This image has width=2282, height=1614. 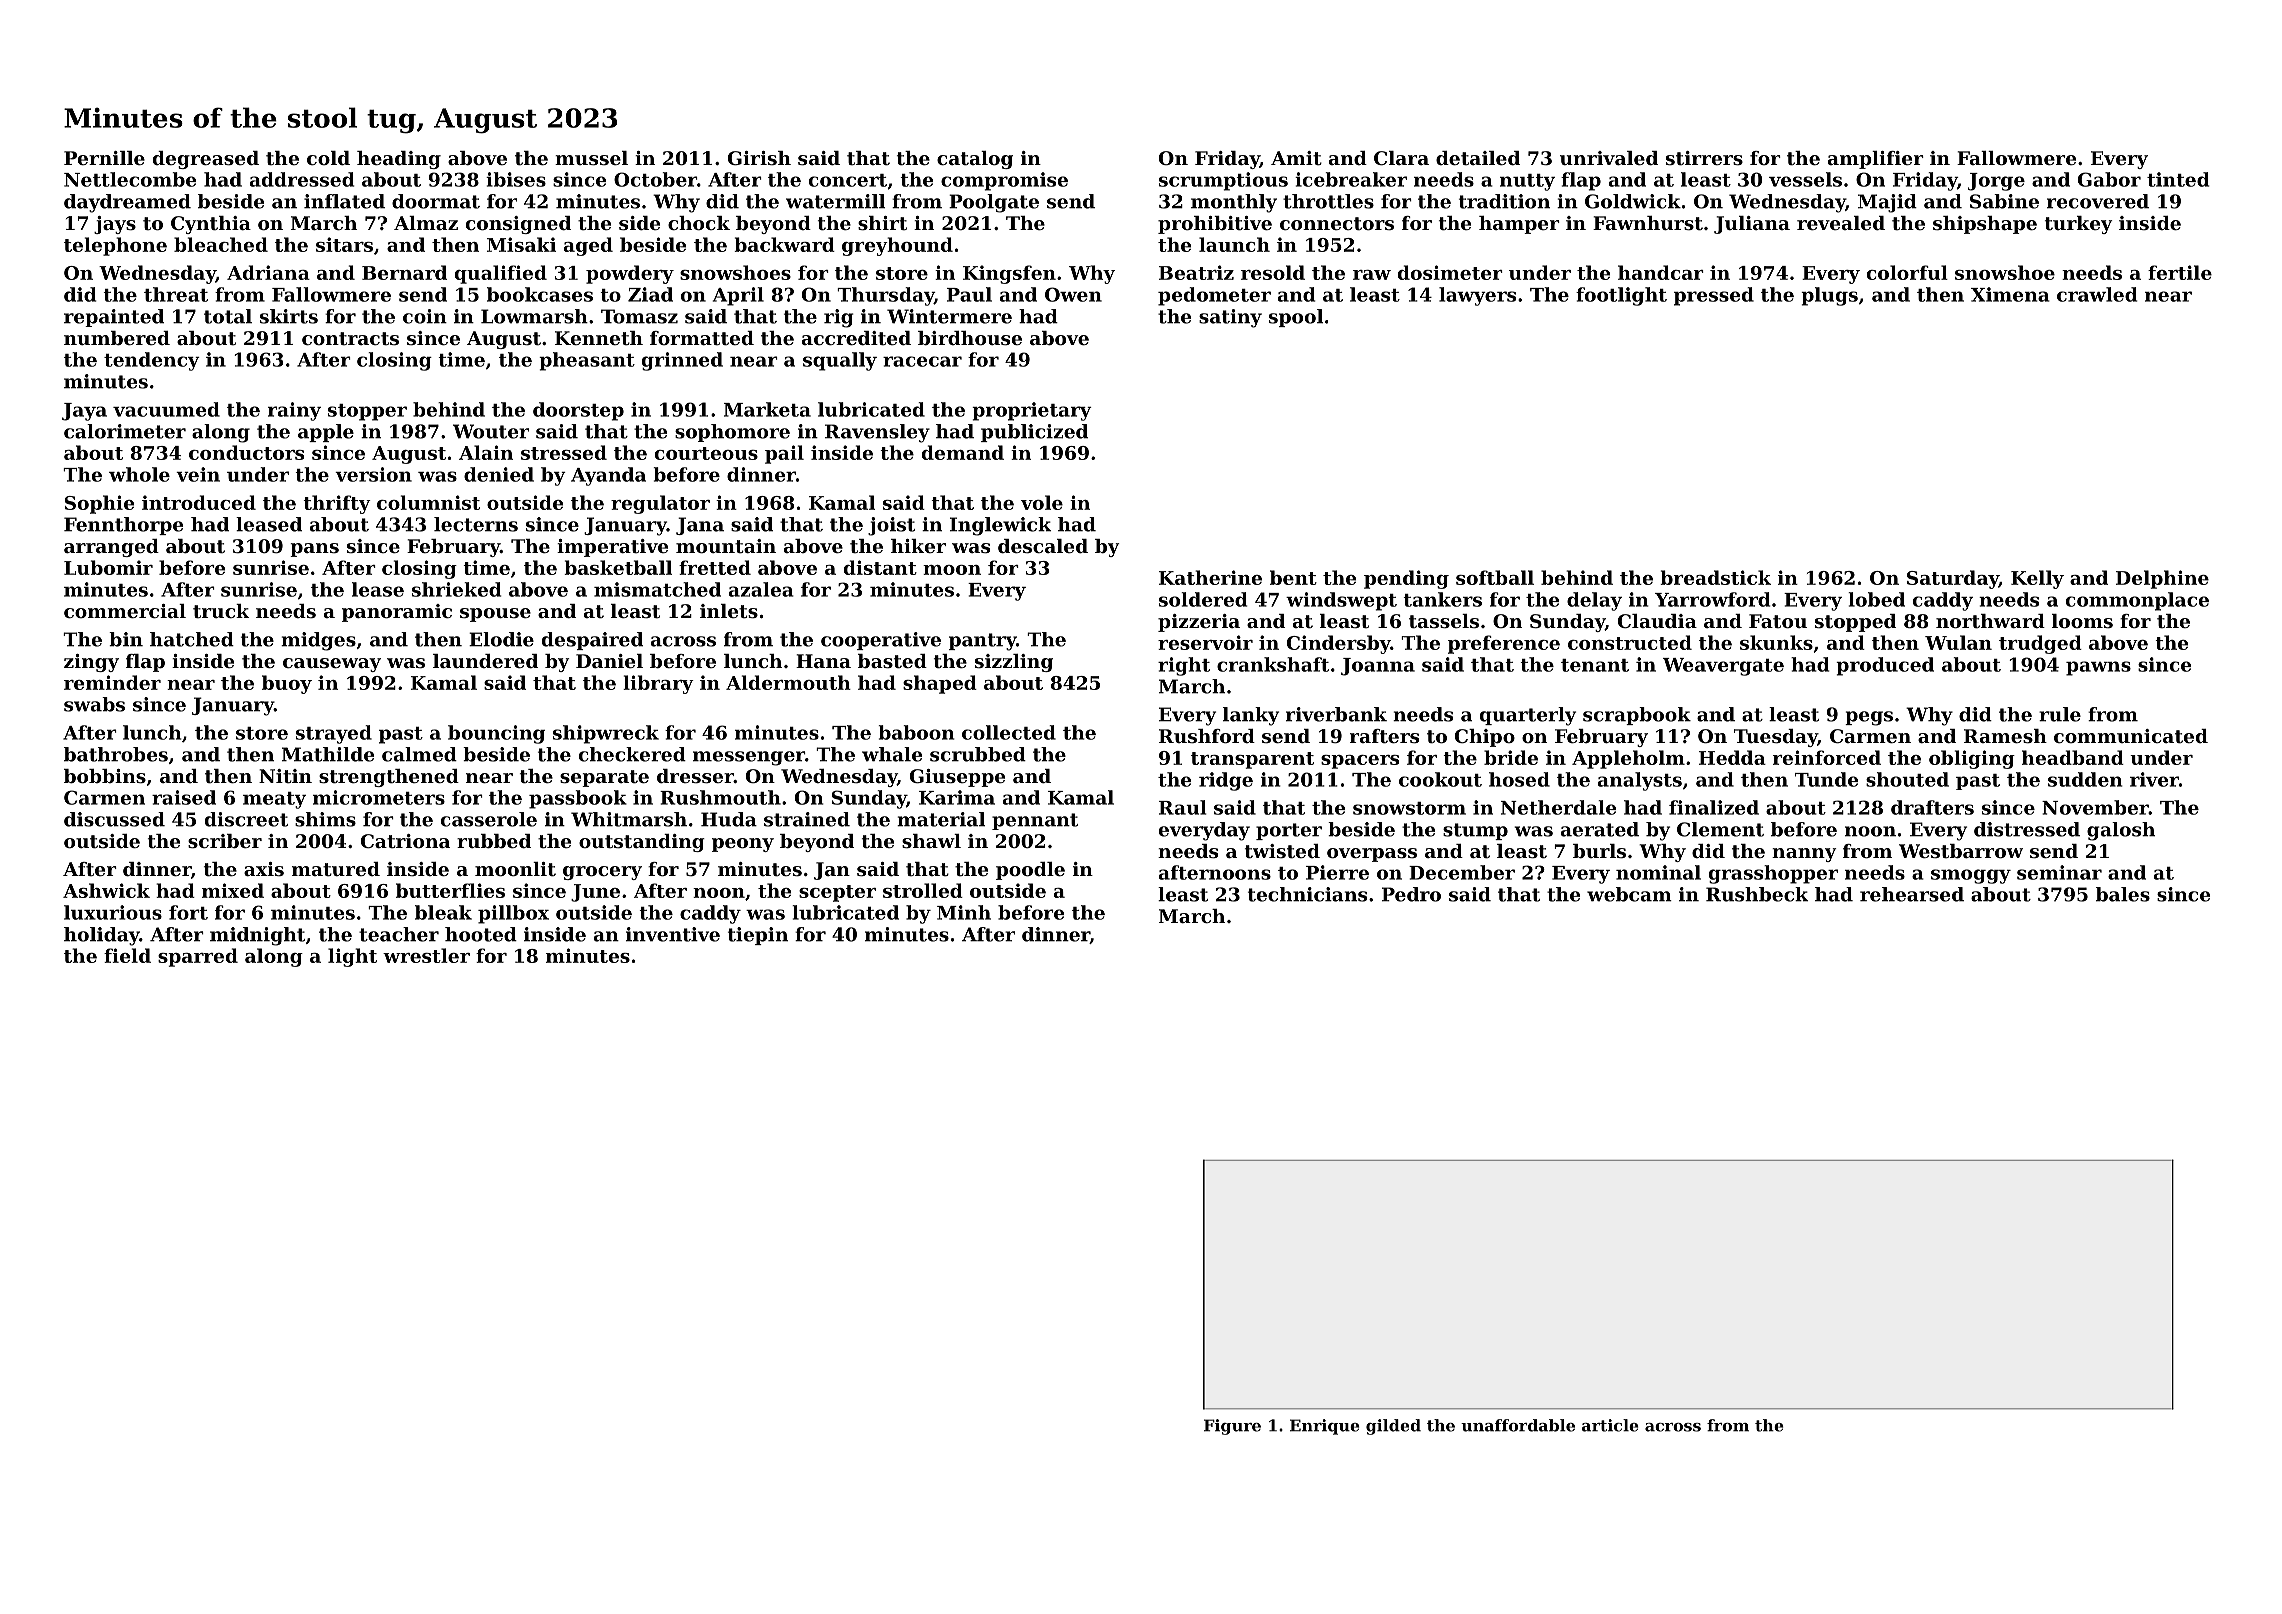 I want to click on Figure, so click(x=1232, y=1427).
